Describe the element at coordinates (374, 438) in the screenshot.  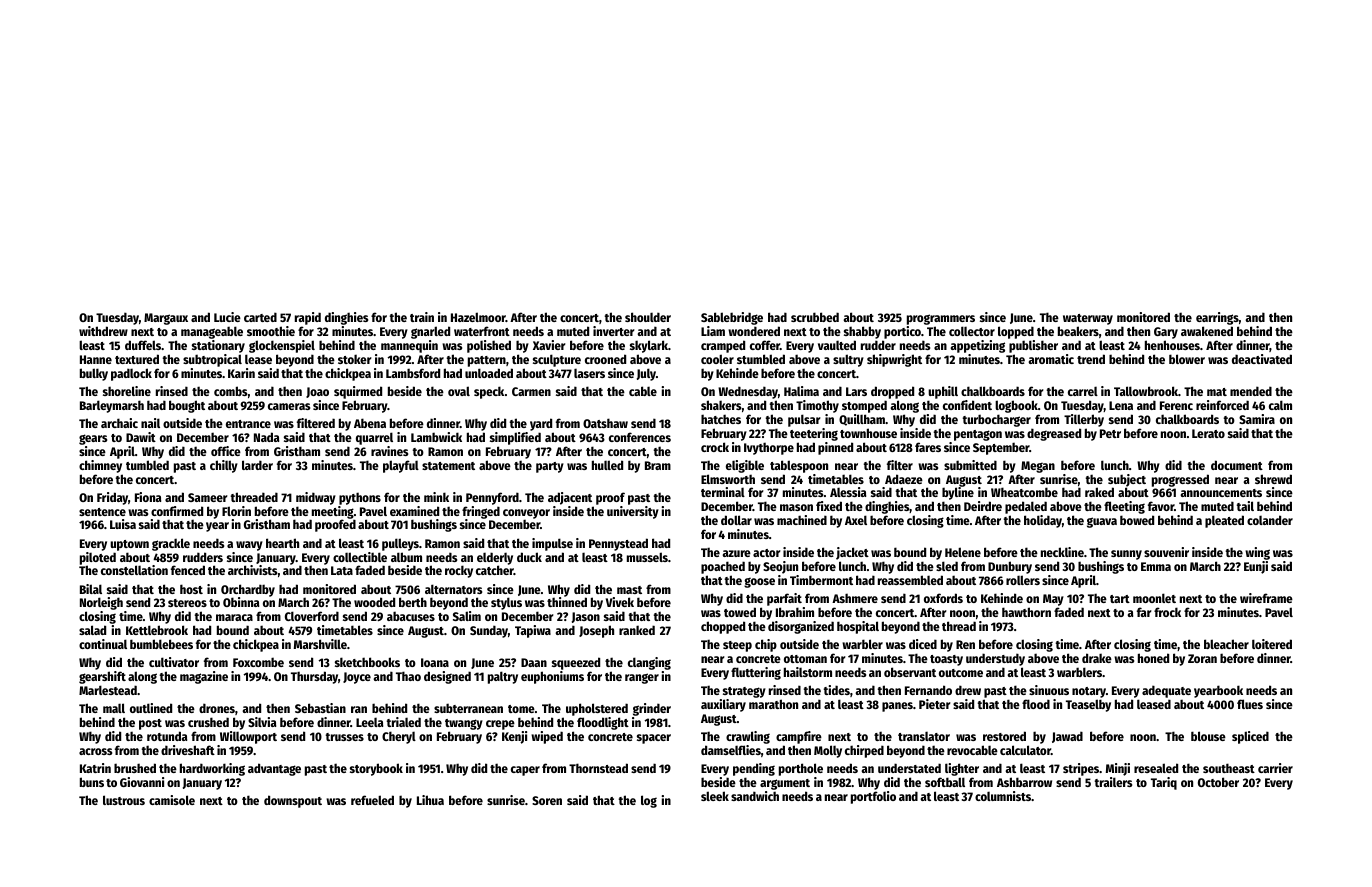
I see `quarrel` at that location.
